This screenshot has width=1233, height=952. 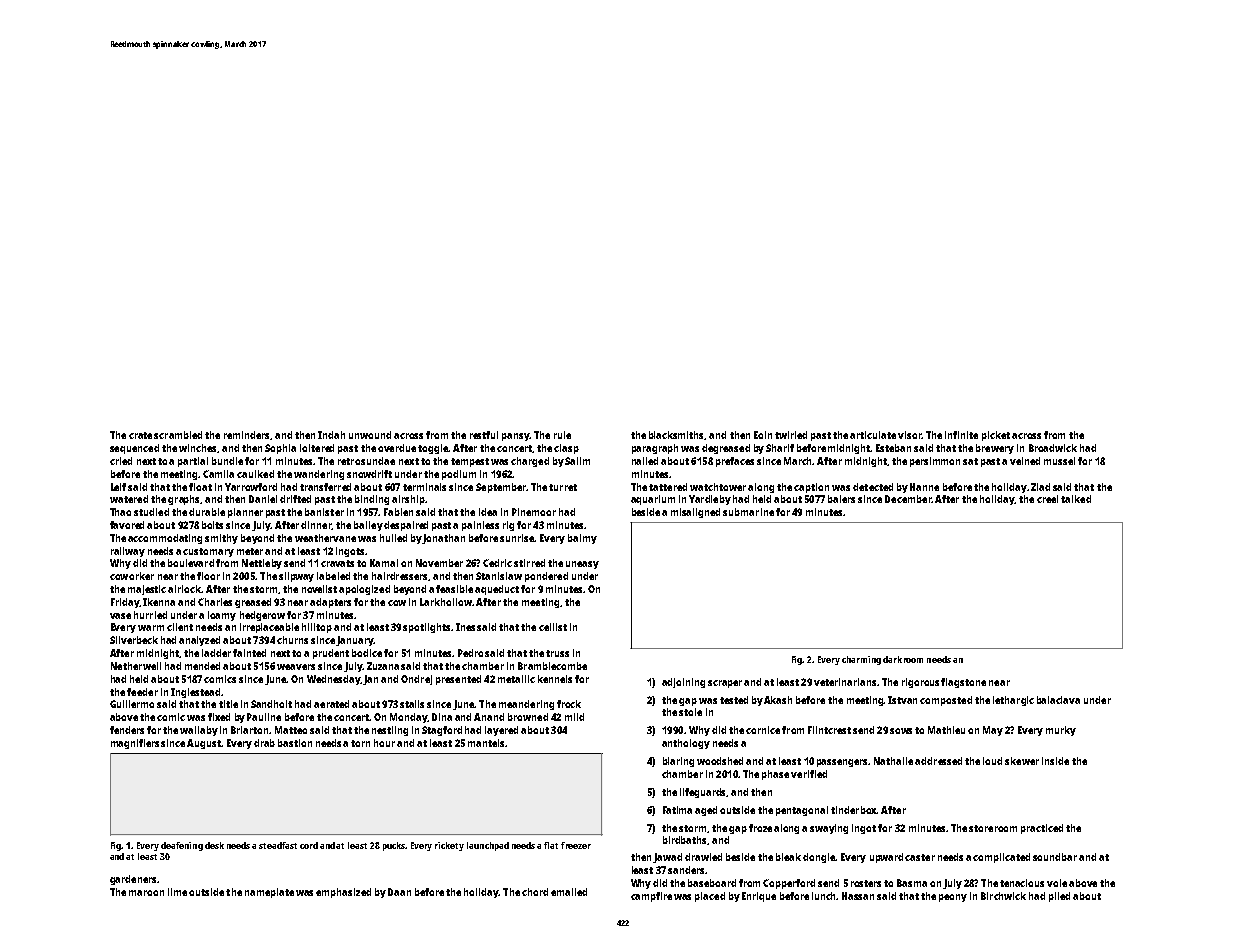 What do you see at coordinates (678, 762) in the screenshot?
I see `blaring` at bounding box center [678, 762].
